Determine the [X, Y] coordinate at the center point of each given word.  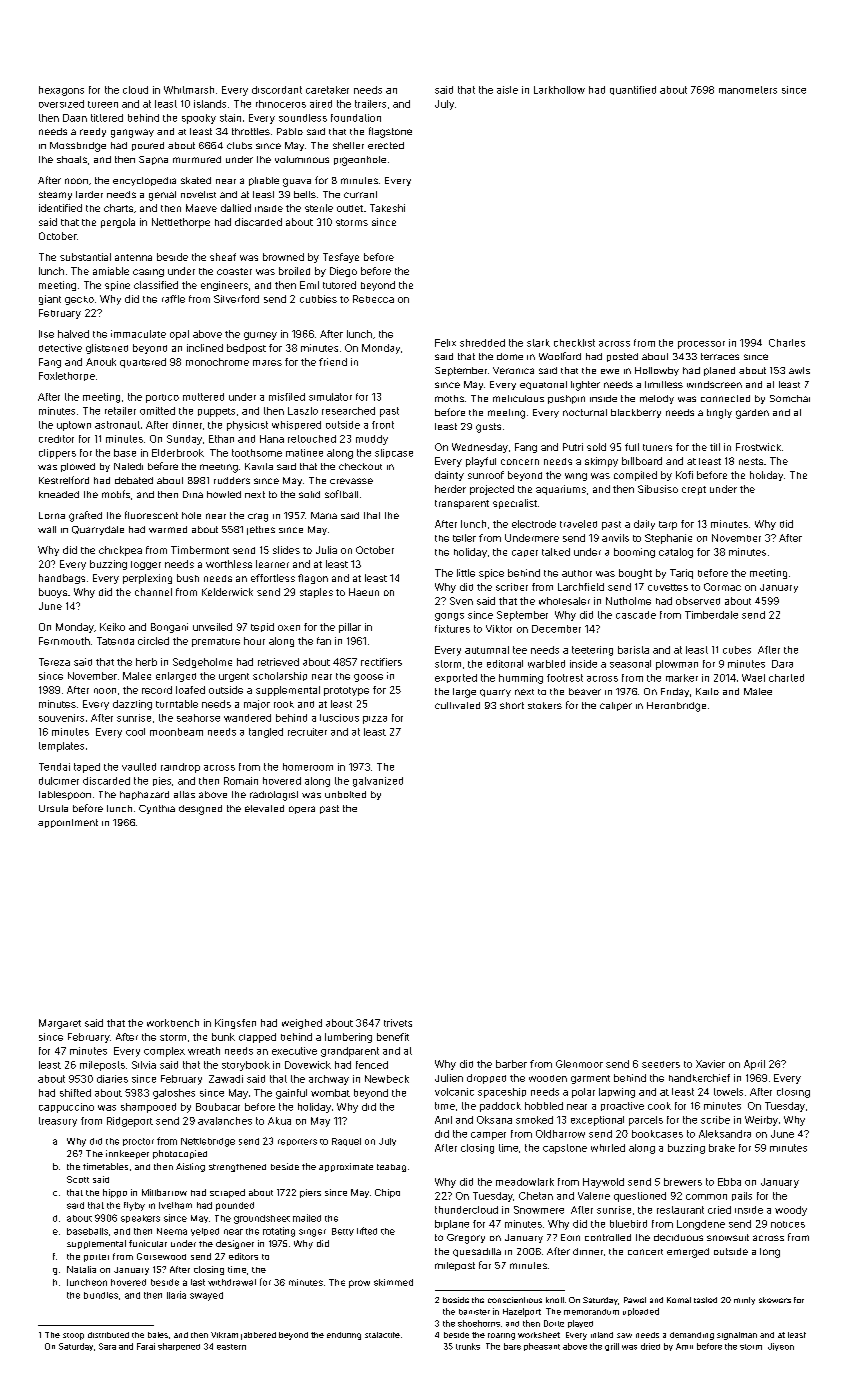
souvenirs [61, 718]
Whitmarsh [189, 90]
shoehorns [479, 1323]
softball [341, 494]
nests [751, 461]
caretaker [327, 90]
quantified [633, 90]
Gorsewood [161, 1256]
